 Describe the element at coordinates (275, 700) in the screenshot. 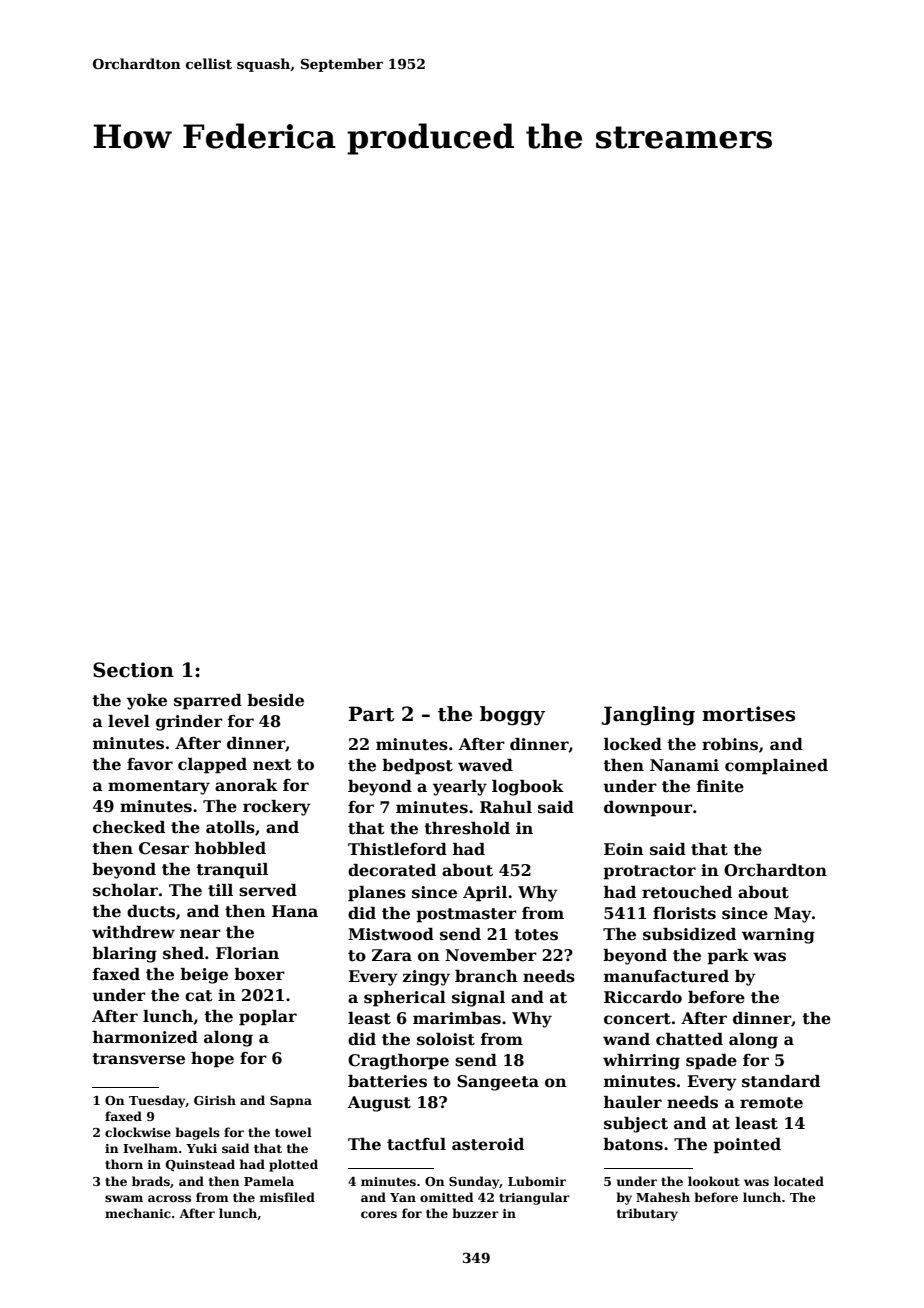

I see `beside` at that location.
